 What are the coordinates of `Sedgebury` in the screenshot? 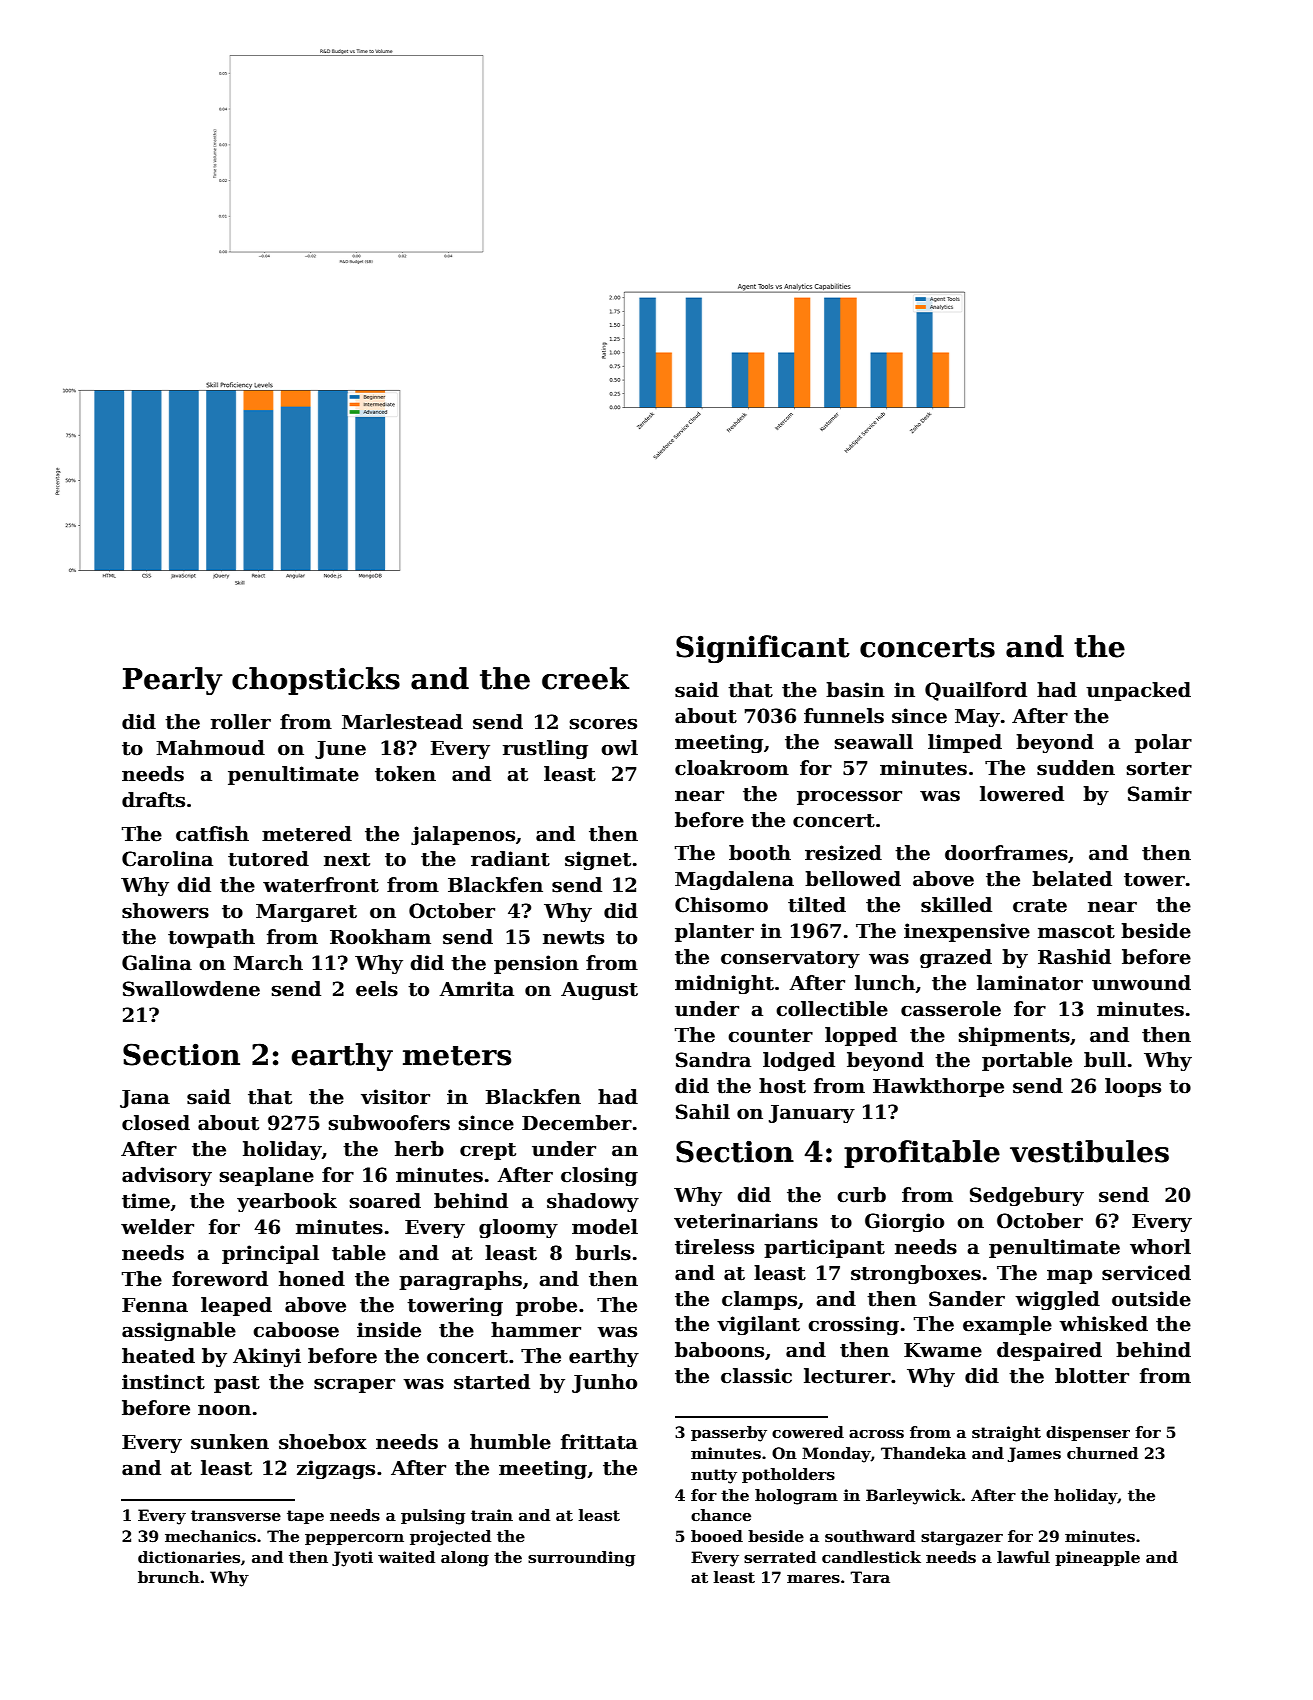 It's located at (1027, 1196).
